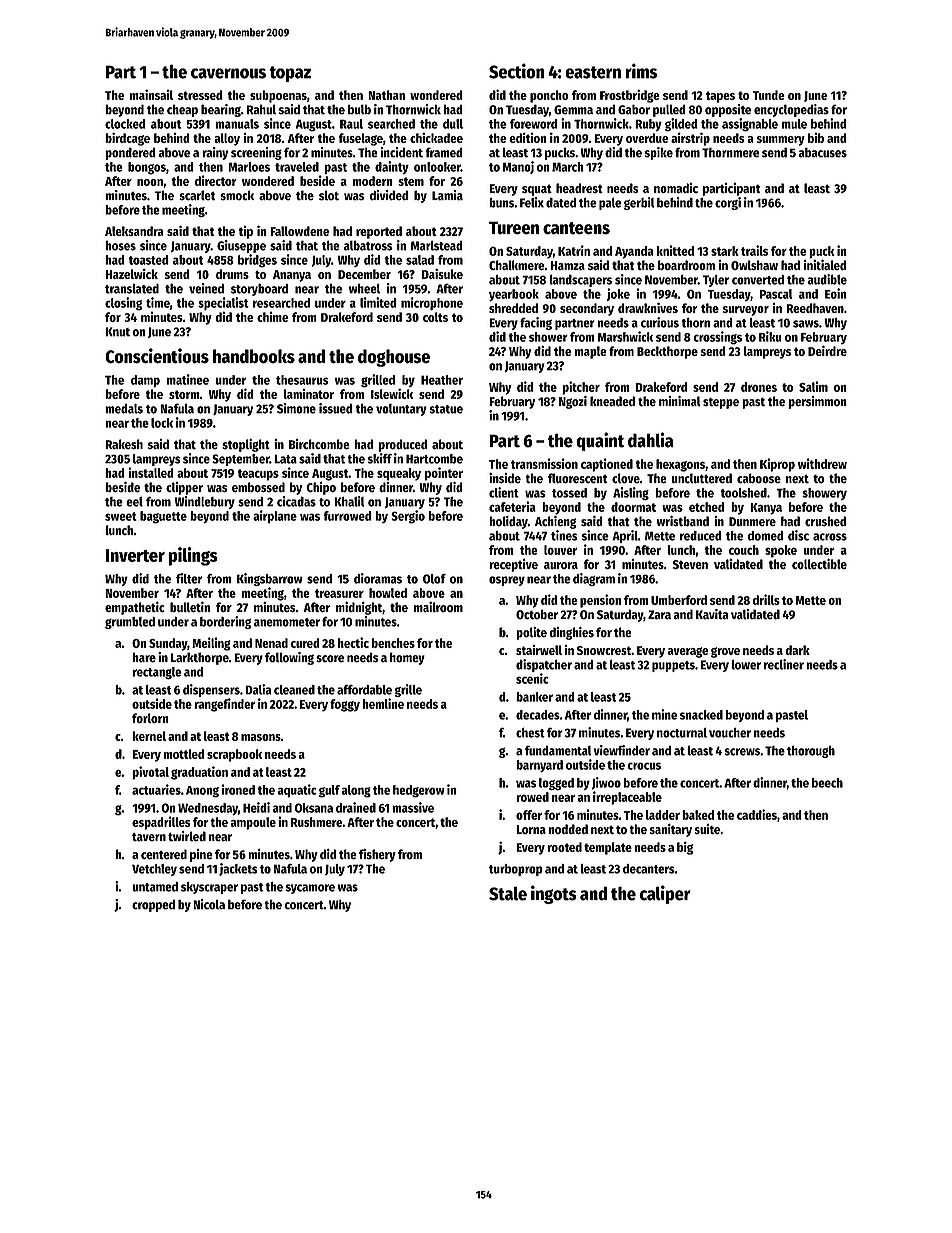  I want to click on Inverter, so click(135, 555).
